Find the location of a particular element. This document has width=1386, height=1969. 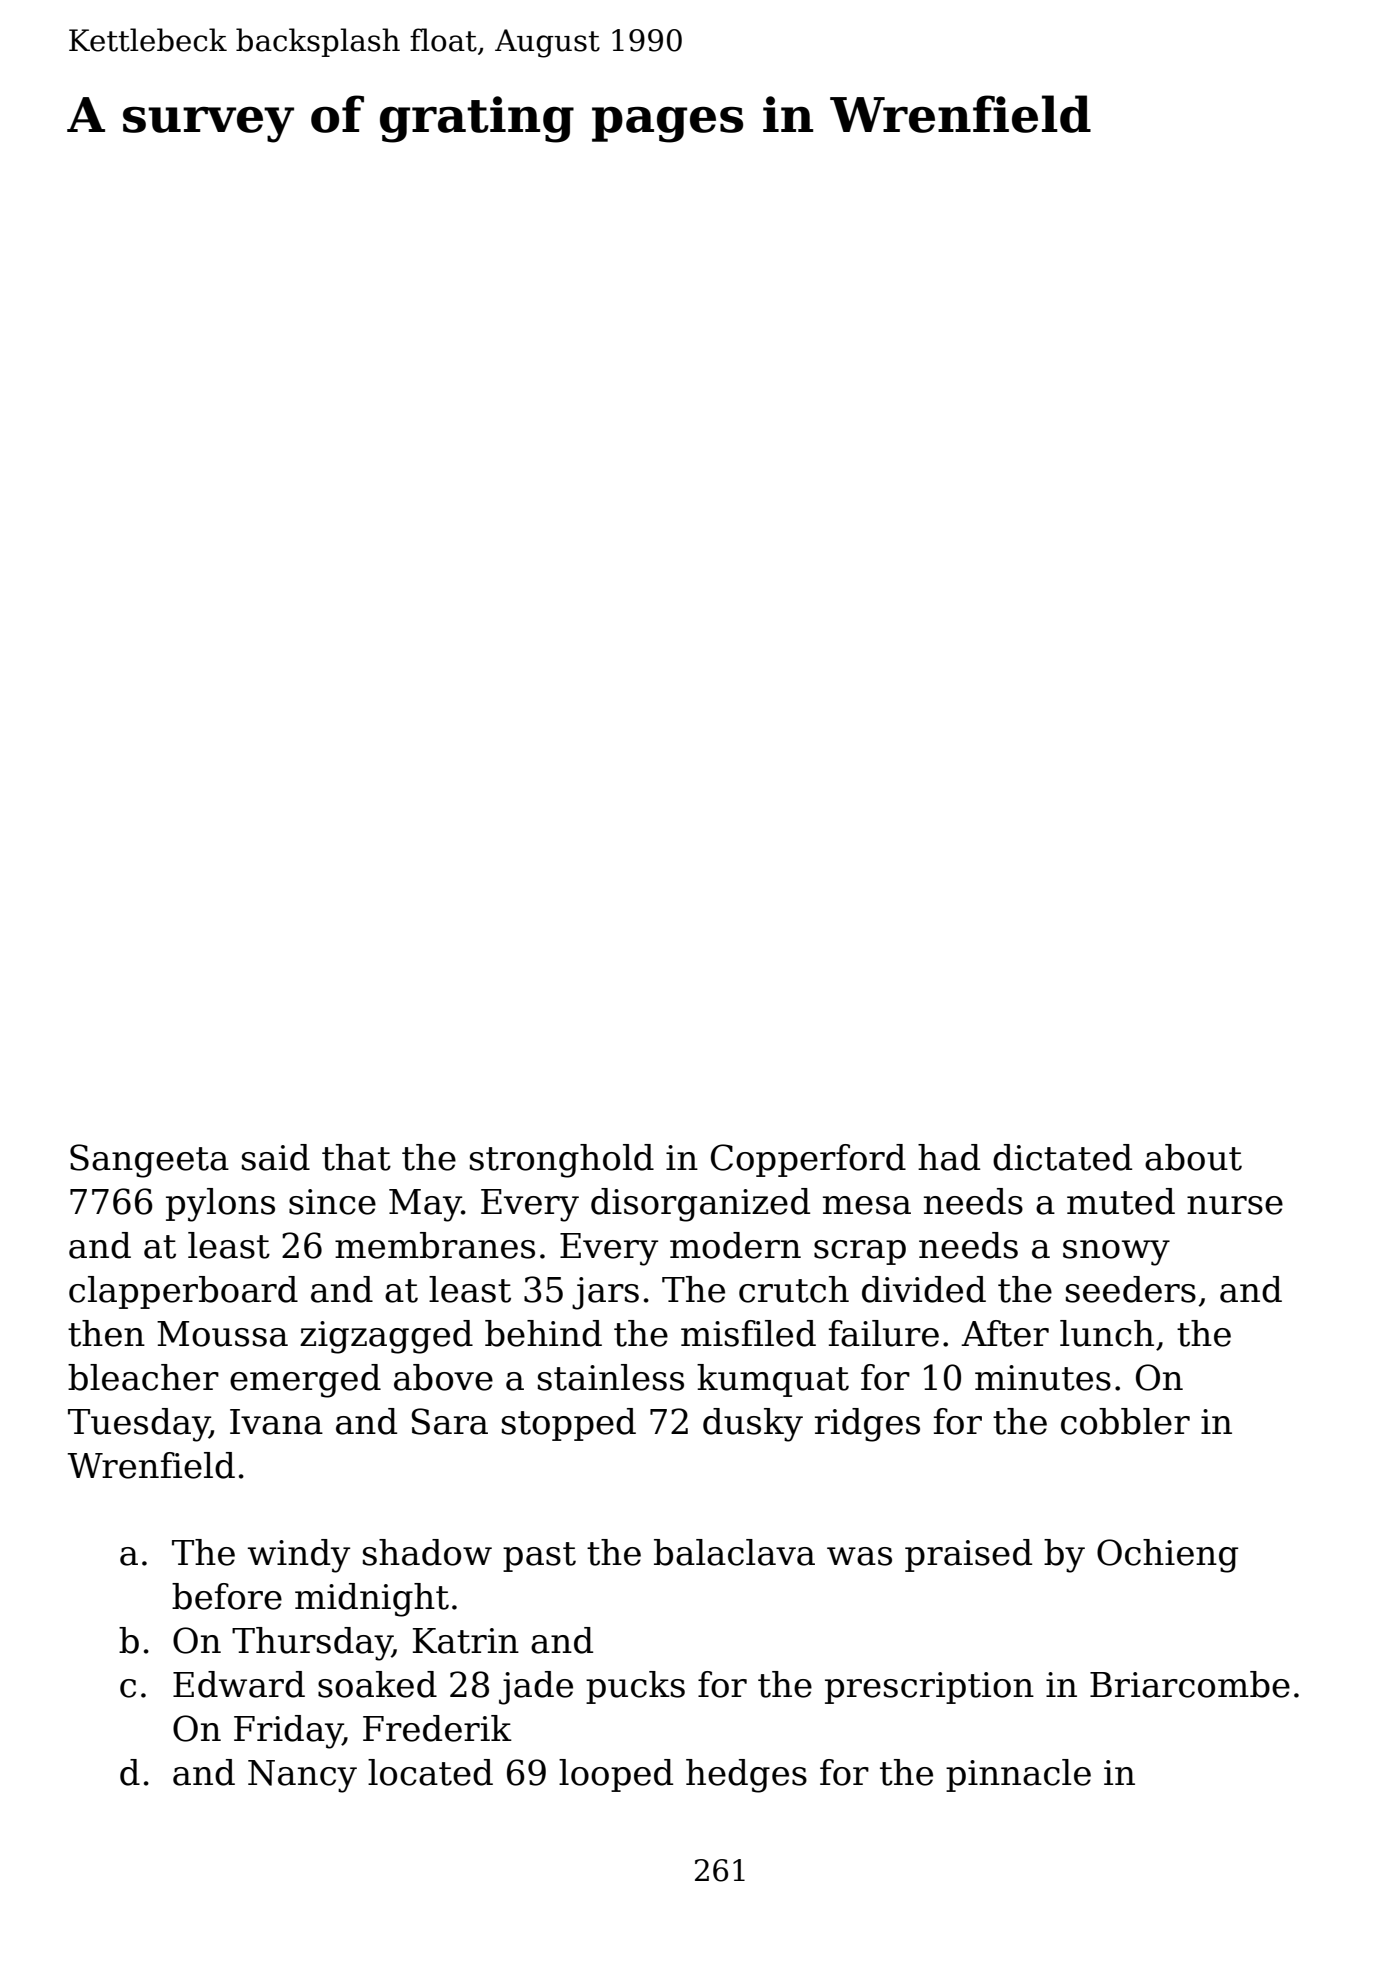

nurse is located at coordinates (1235, 1205).
